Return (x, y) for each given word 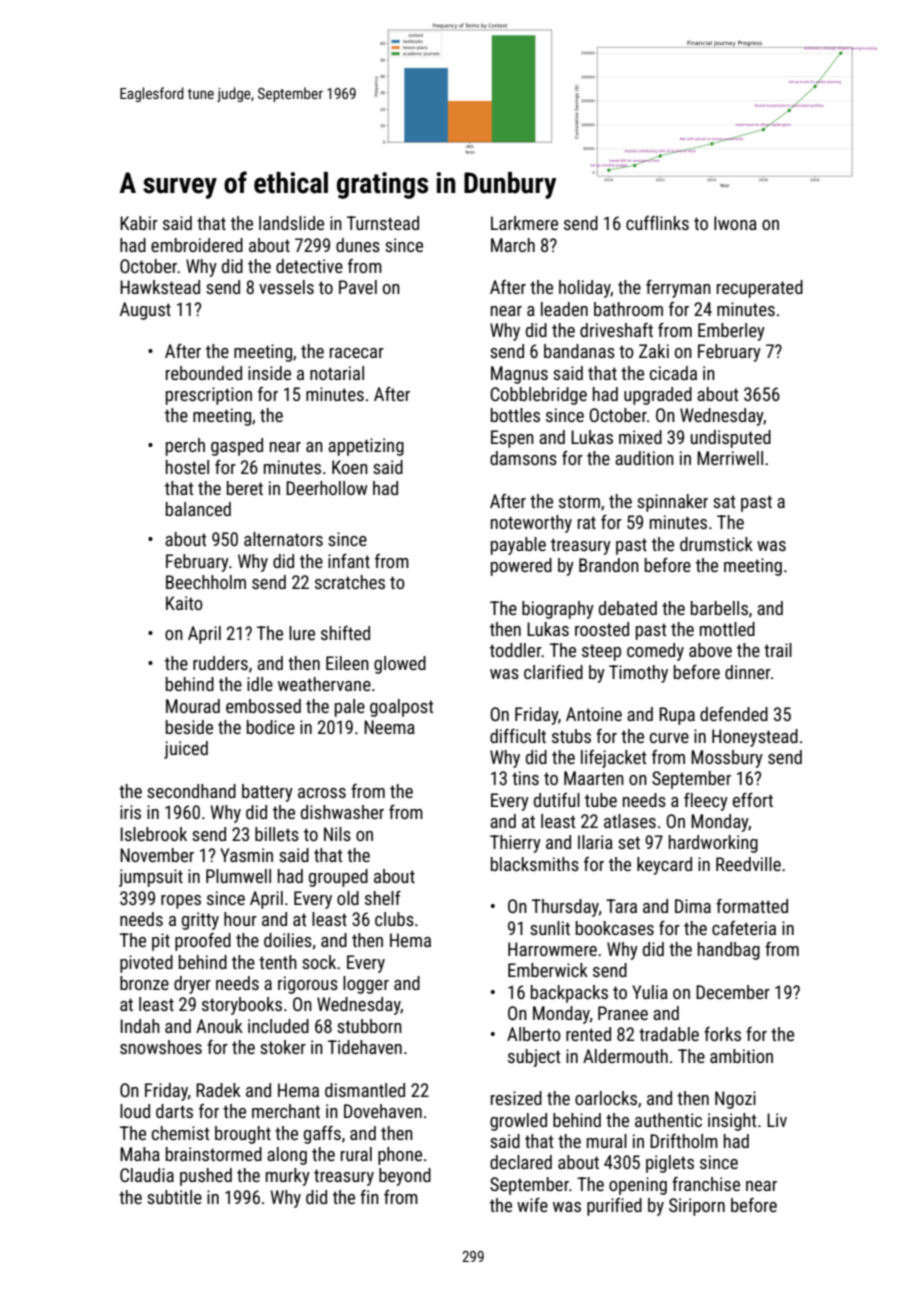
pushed (206, 1177)
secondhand (191, 791)
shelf (383, 897)
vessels (286, 287)
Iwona (735, 223)
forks (722, 1034)
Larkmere (524, 223)
